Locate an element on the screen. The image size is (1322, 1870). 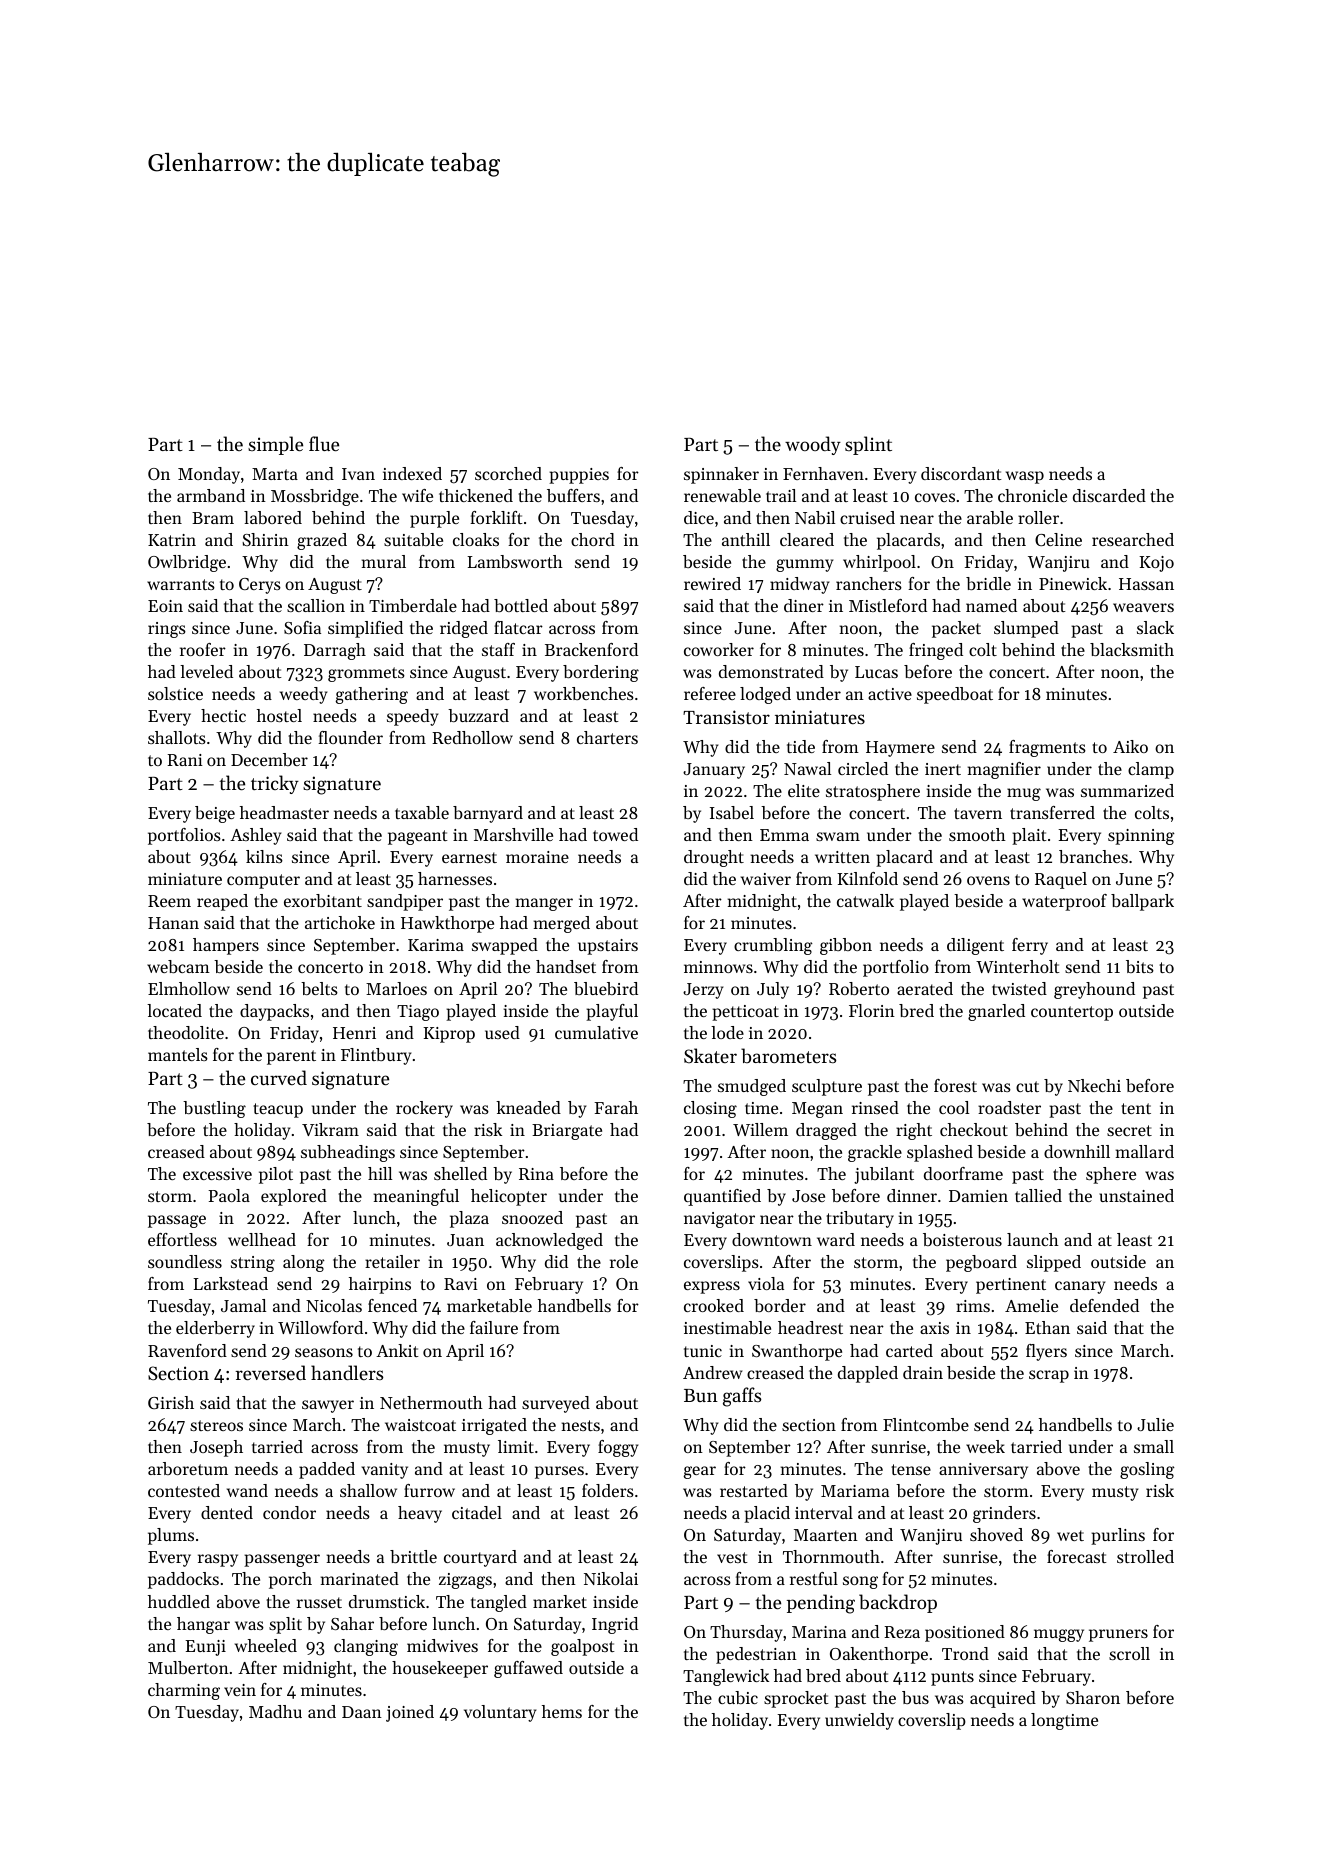
ballpark is located at coordinates (1142, 902).
